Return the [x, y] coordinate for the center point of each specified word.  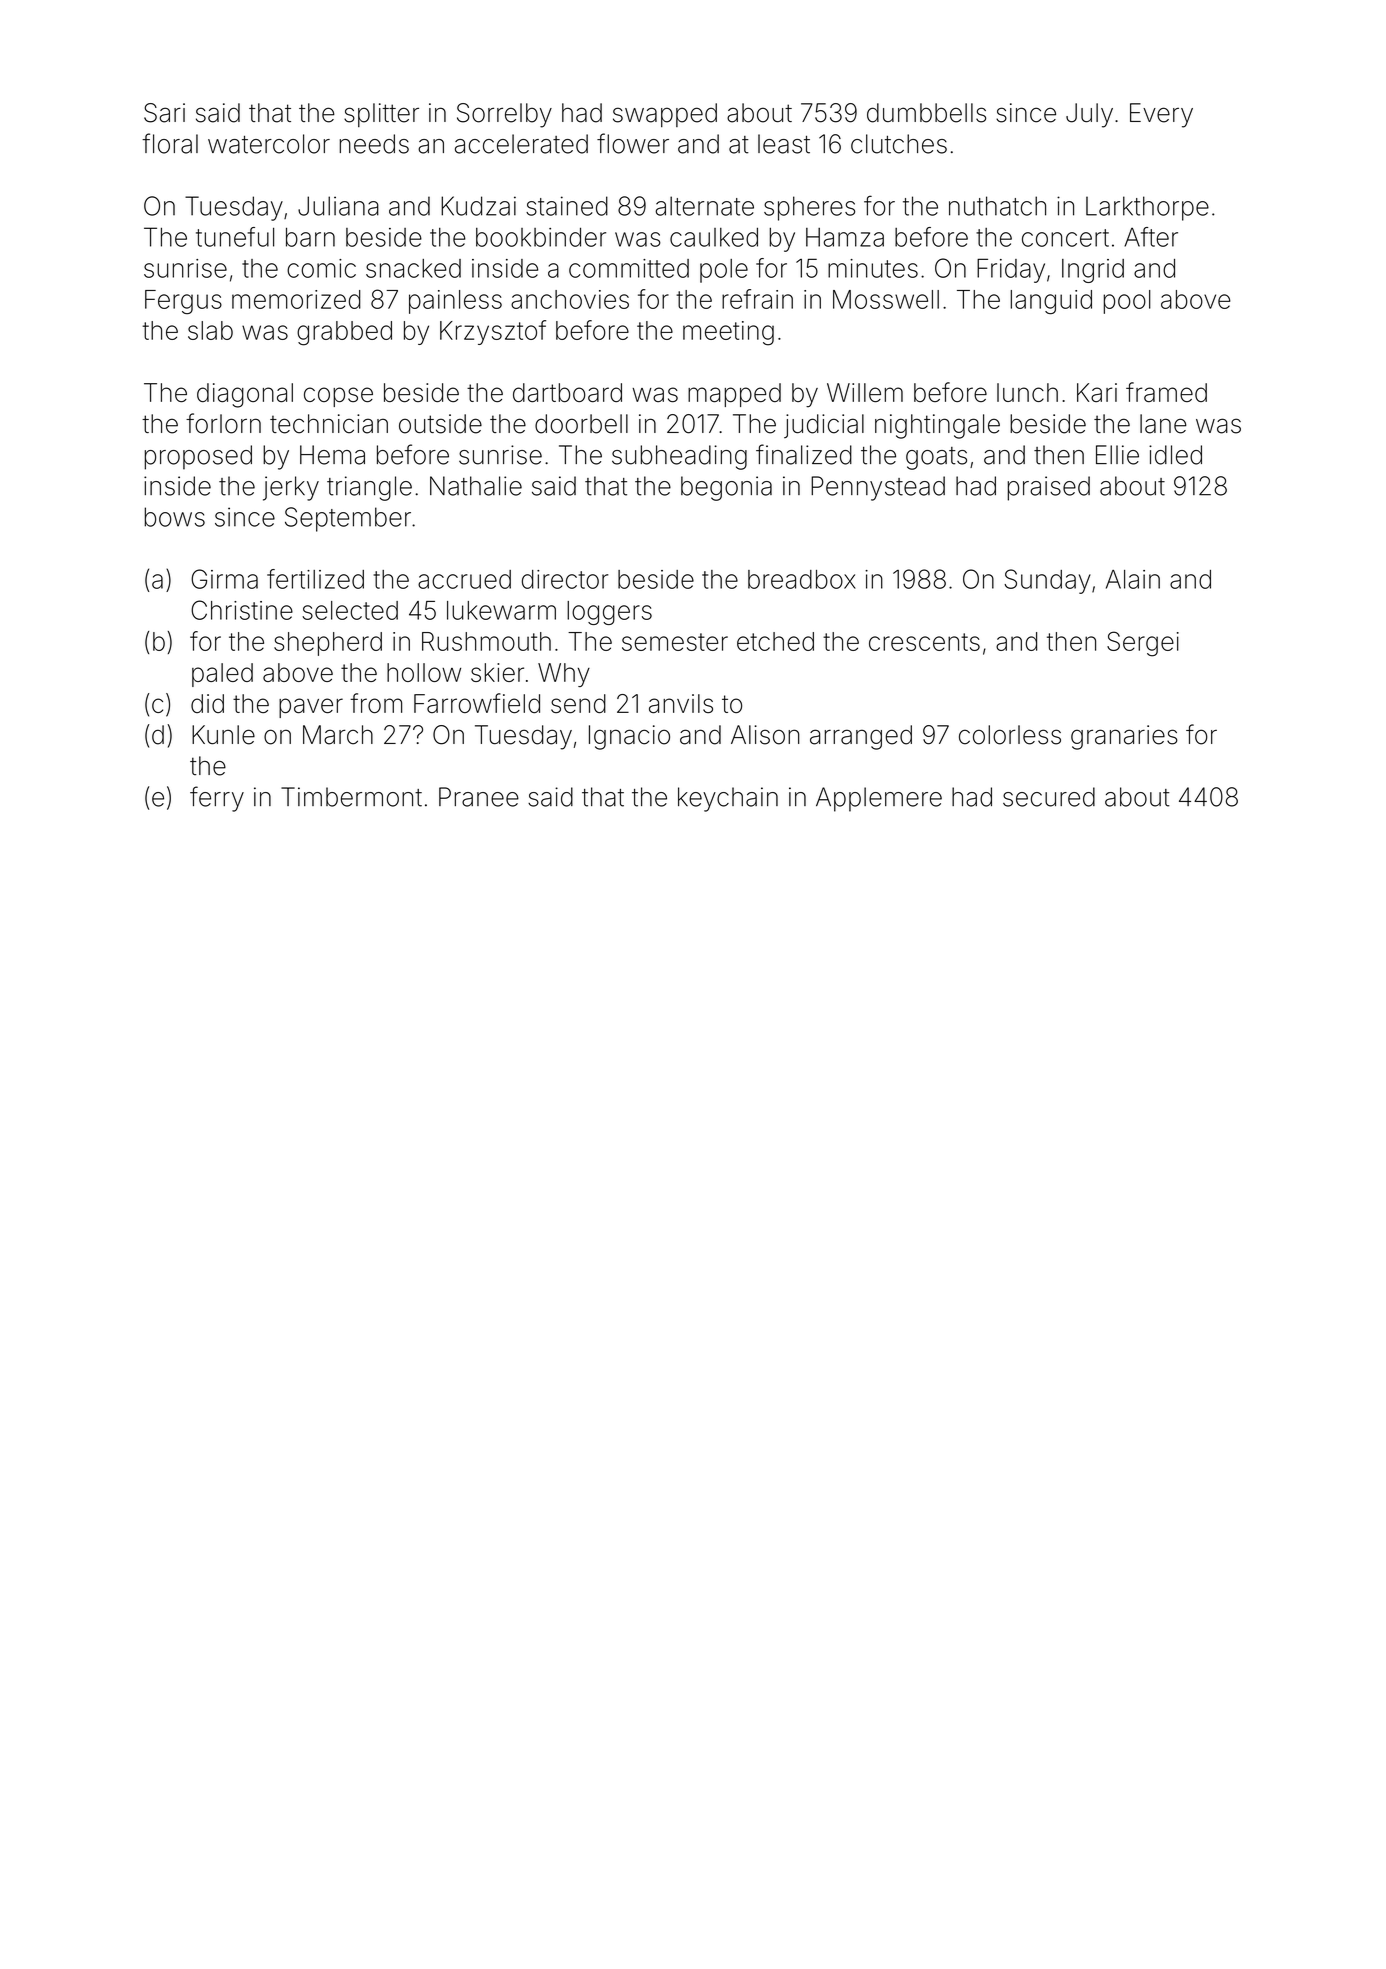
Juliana [338, 206]
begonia [726, 488]
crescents [924, 642]
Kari [1097, 392]
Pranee [479, 797]
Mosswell [886, 299]
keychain [728, 799]
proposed [198, 457]
